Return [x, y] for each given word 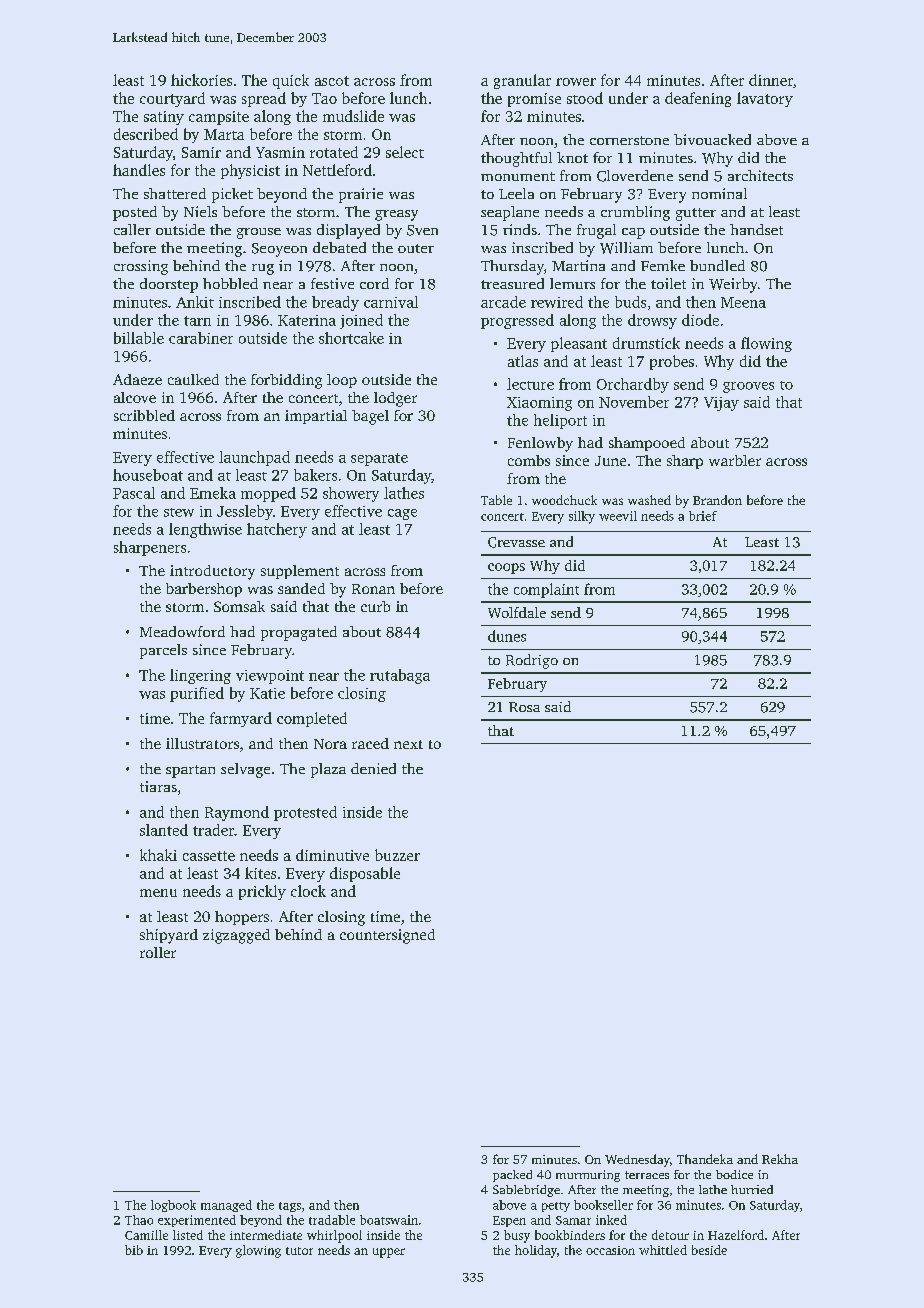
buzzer [397, 855]
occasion [610, 1250]
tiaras [158, 786]
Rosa [524, 707]
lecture [530, 384]
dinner [771, 80]
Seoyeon [279, 250]
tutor [299, 1251]
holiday [536, 1251]
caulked [193, 379]
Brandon [717, 500]
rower [576, 82]
